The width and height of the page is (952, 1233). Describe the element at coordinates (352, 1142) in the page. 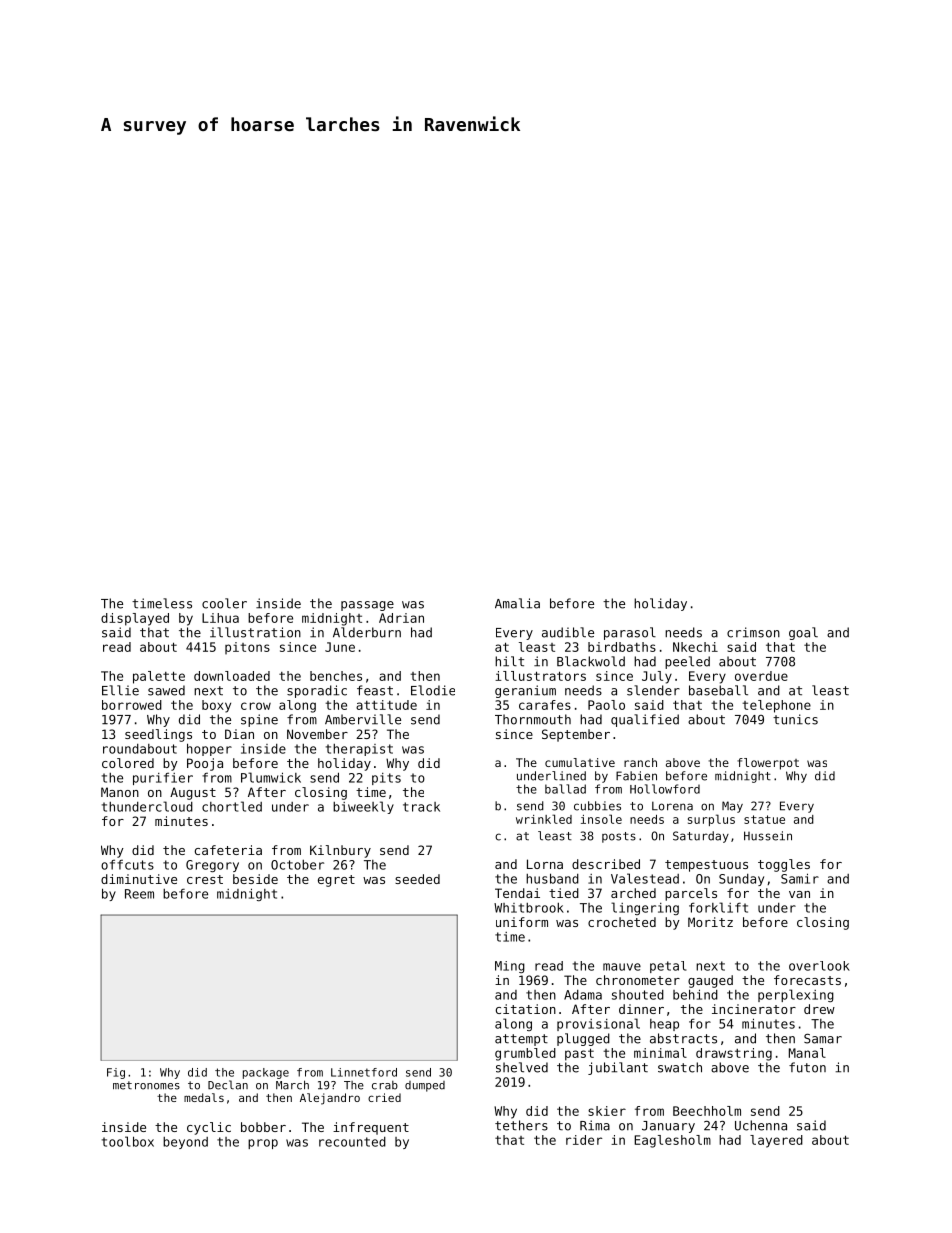

I see `recounted` at that location.
